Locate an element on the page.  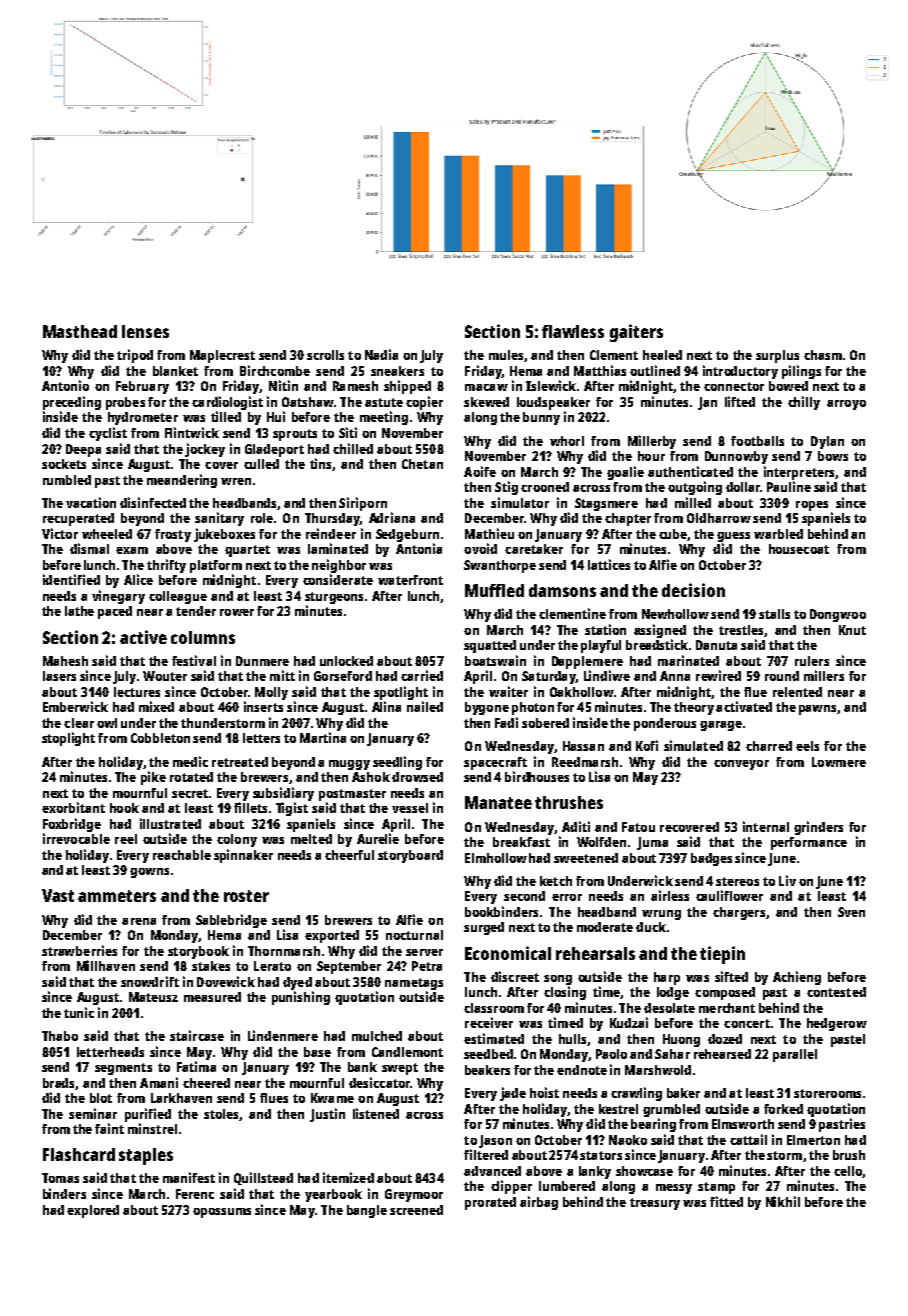
Sablebridge is located at coordinates (231, 921).
